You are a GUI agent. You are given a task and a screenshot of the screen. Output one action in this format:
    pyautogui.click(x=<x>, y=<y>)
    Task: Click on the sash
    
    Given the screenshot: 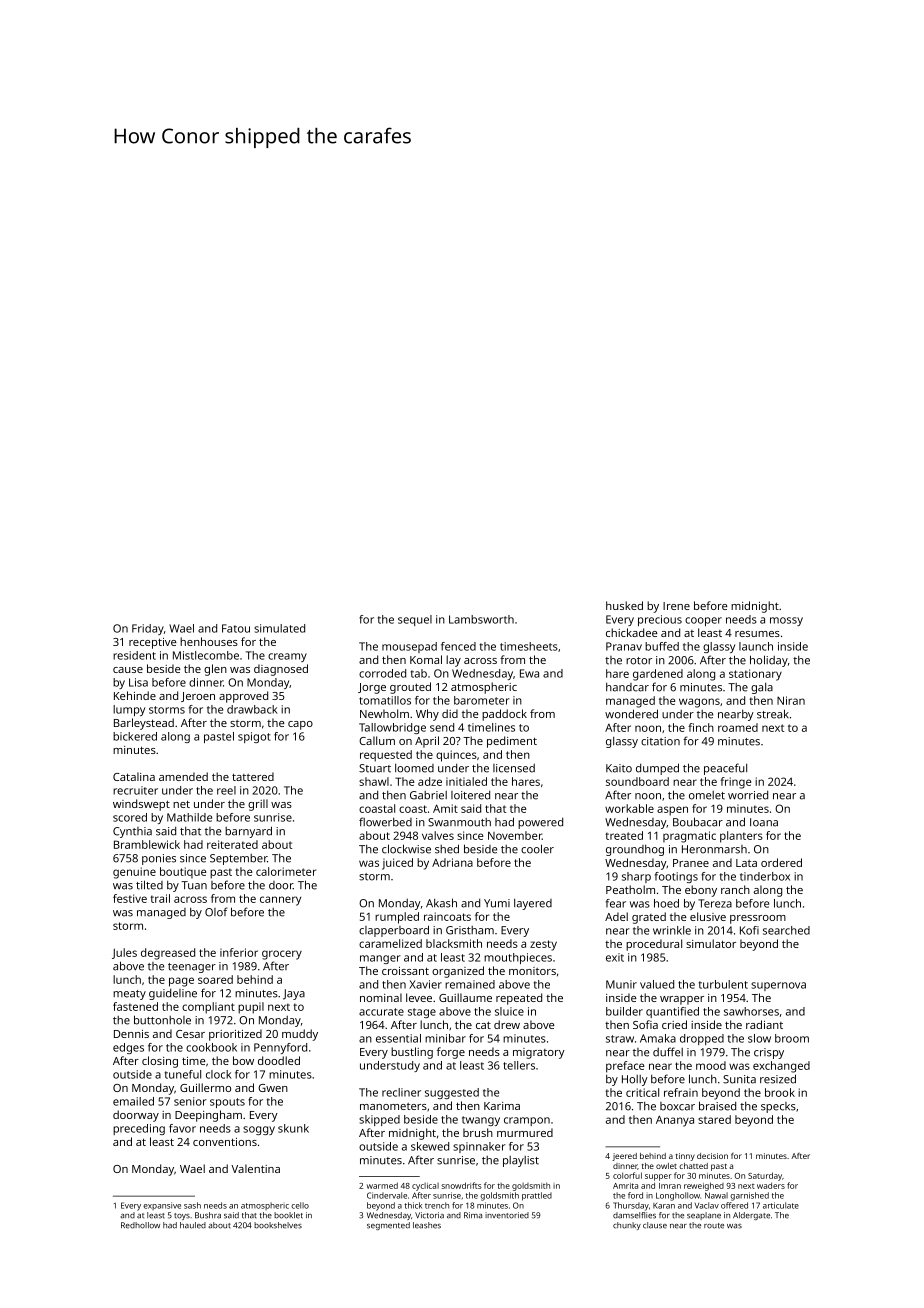 What is the action you would take?
    pyautogui.click(x=192, y=1205)
